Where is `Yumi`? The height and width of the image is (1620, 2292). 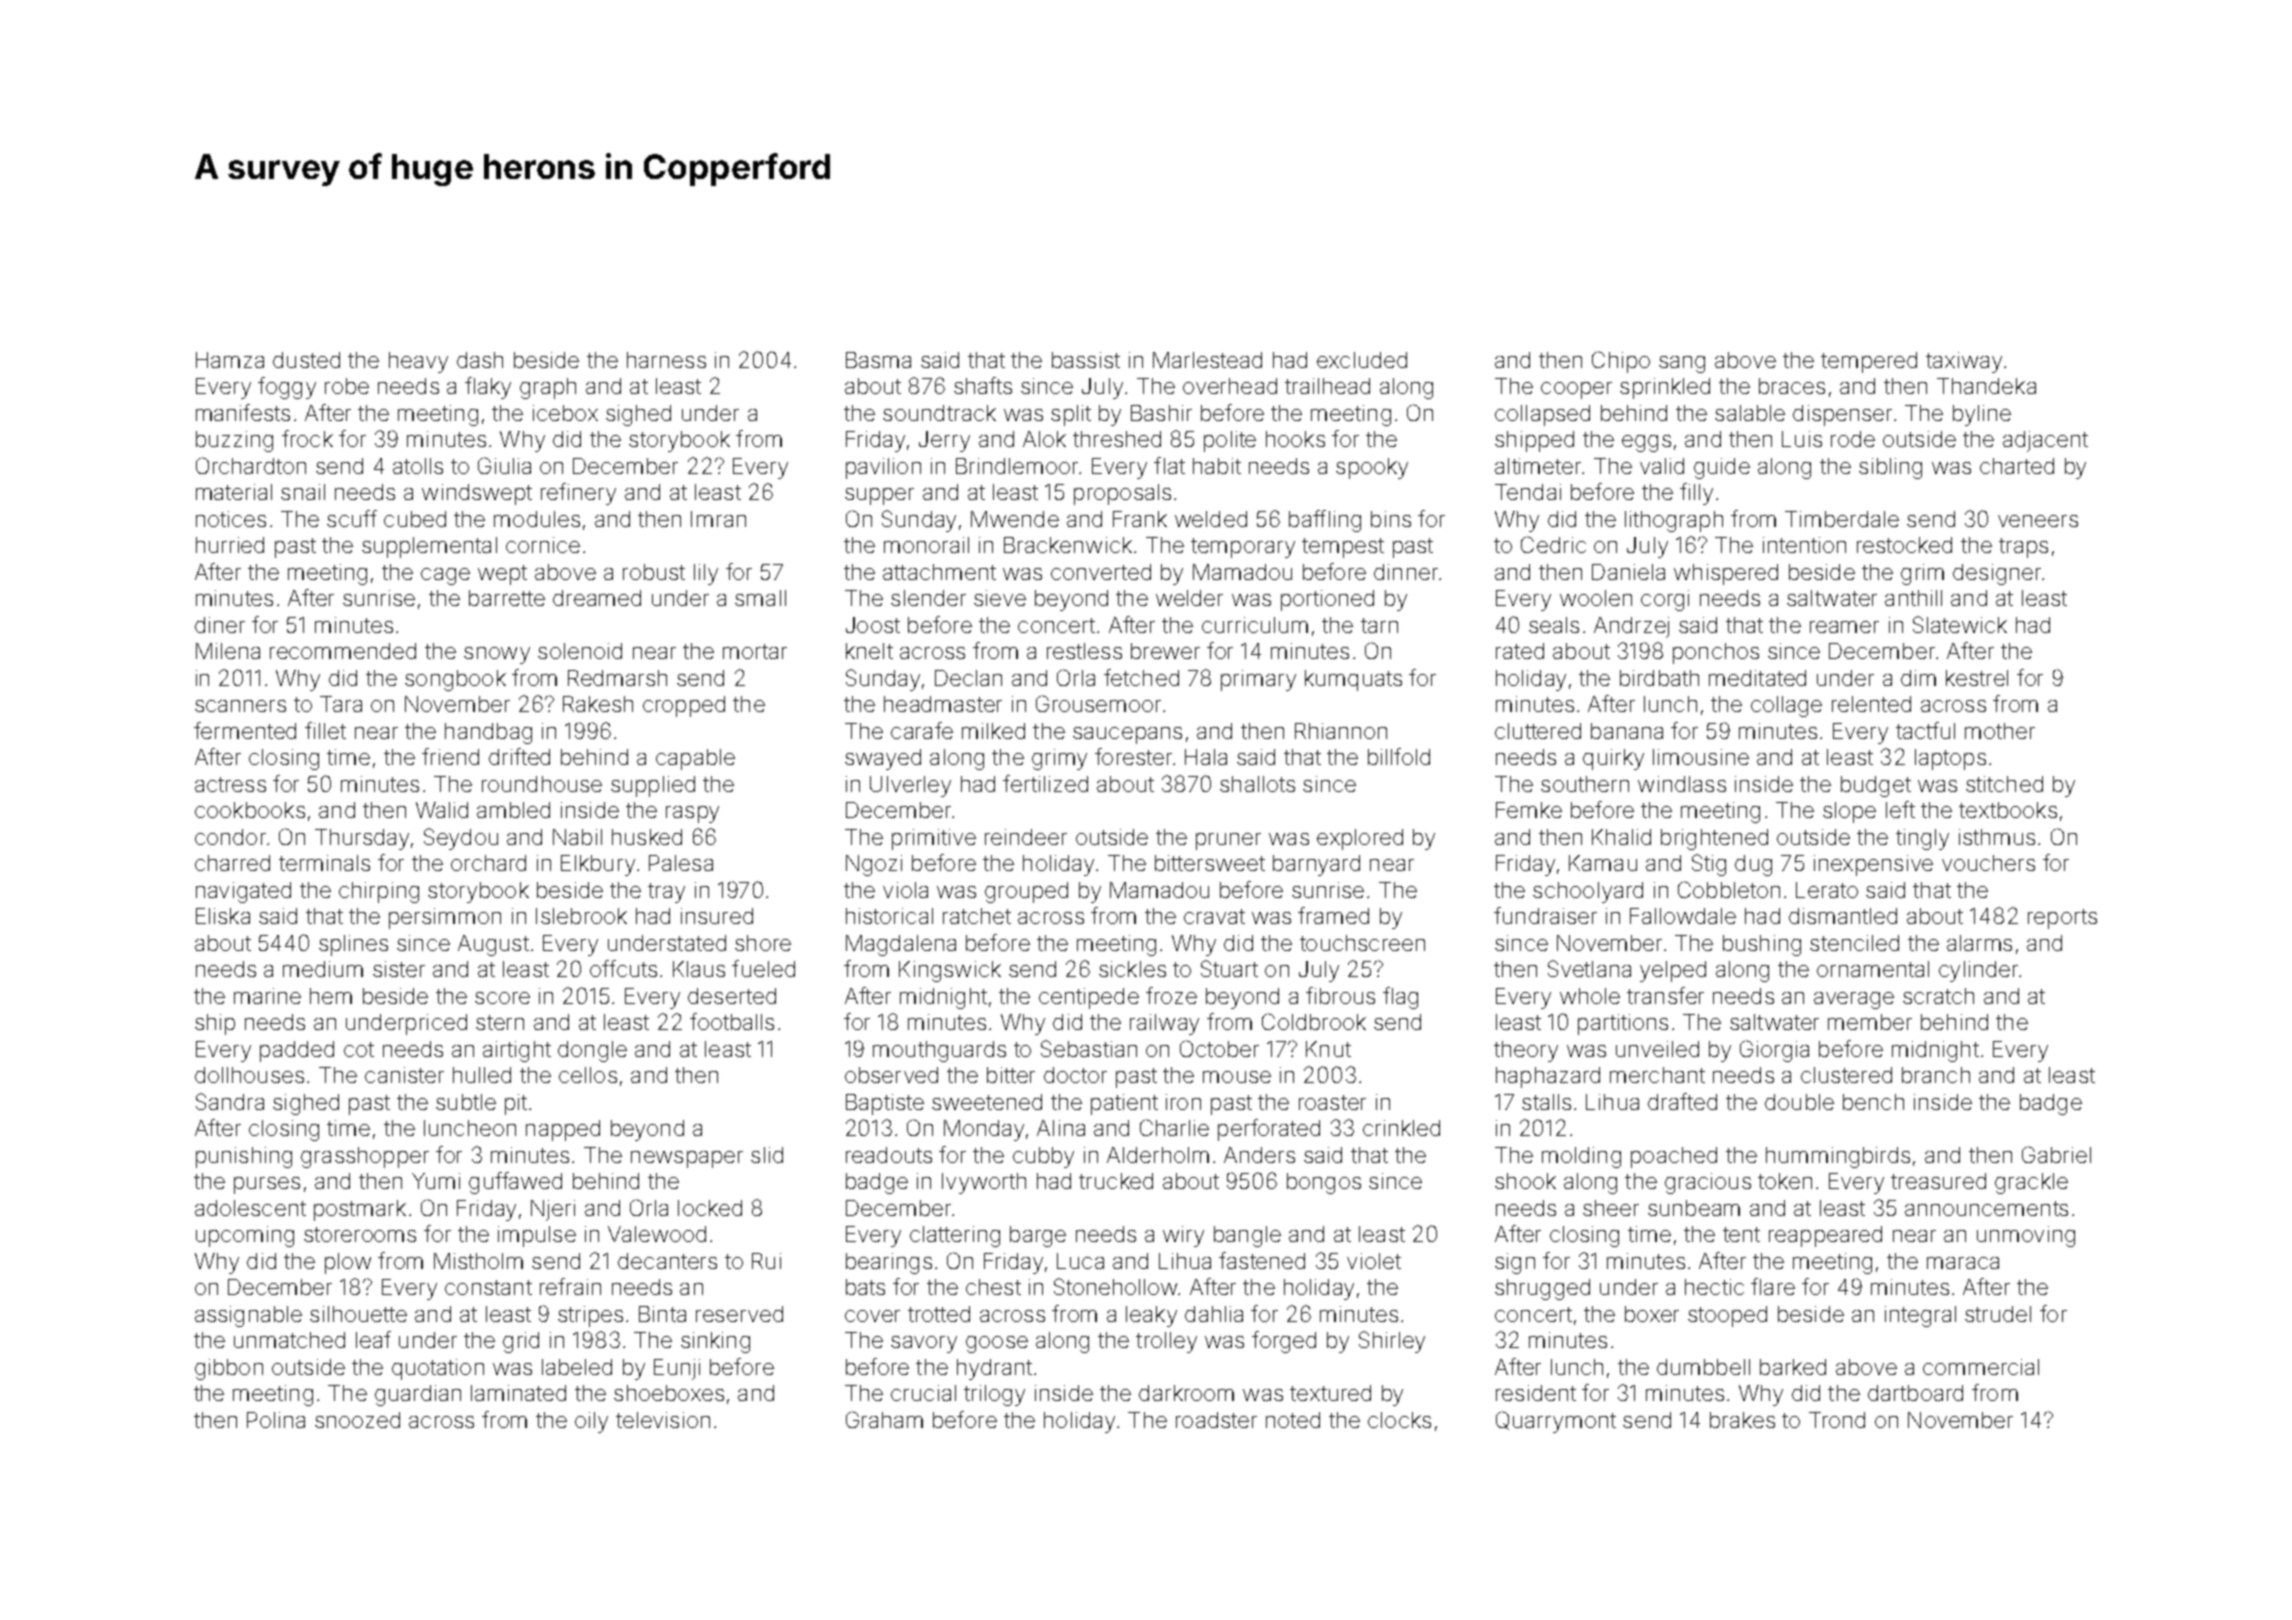 Yumi is located at coordinates (436, 1181).
